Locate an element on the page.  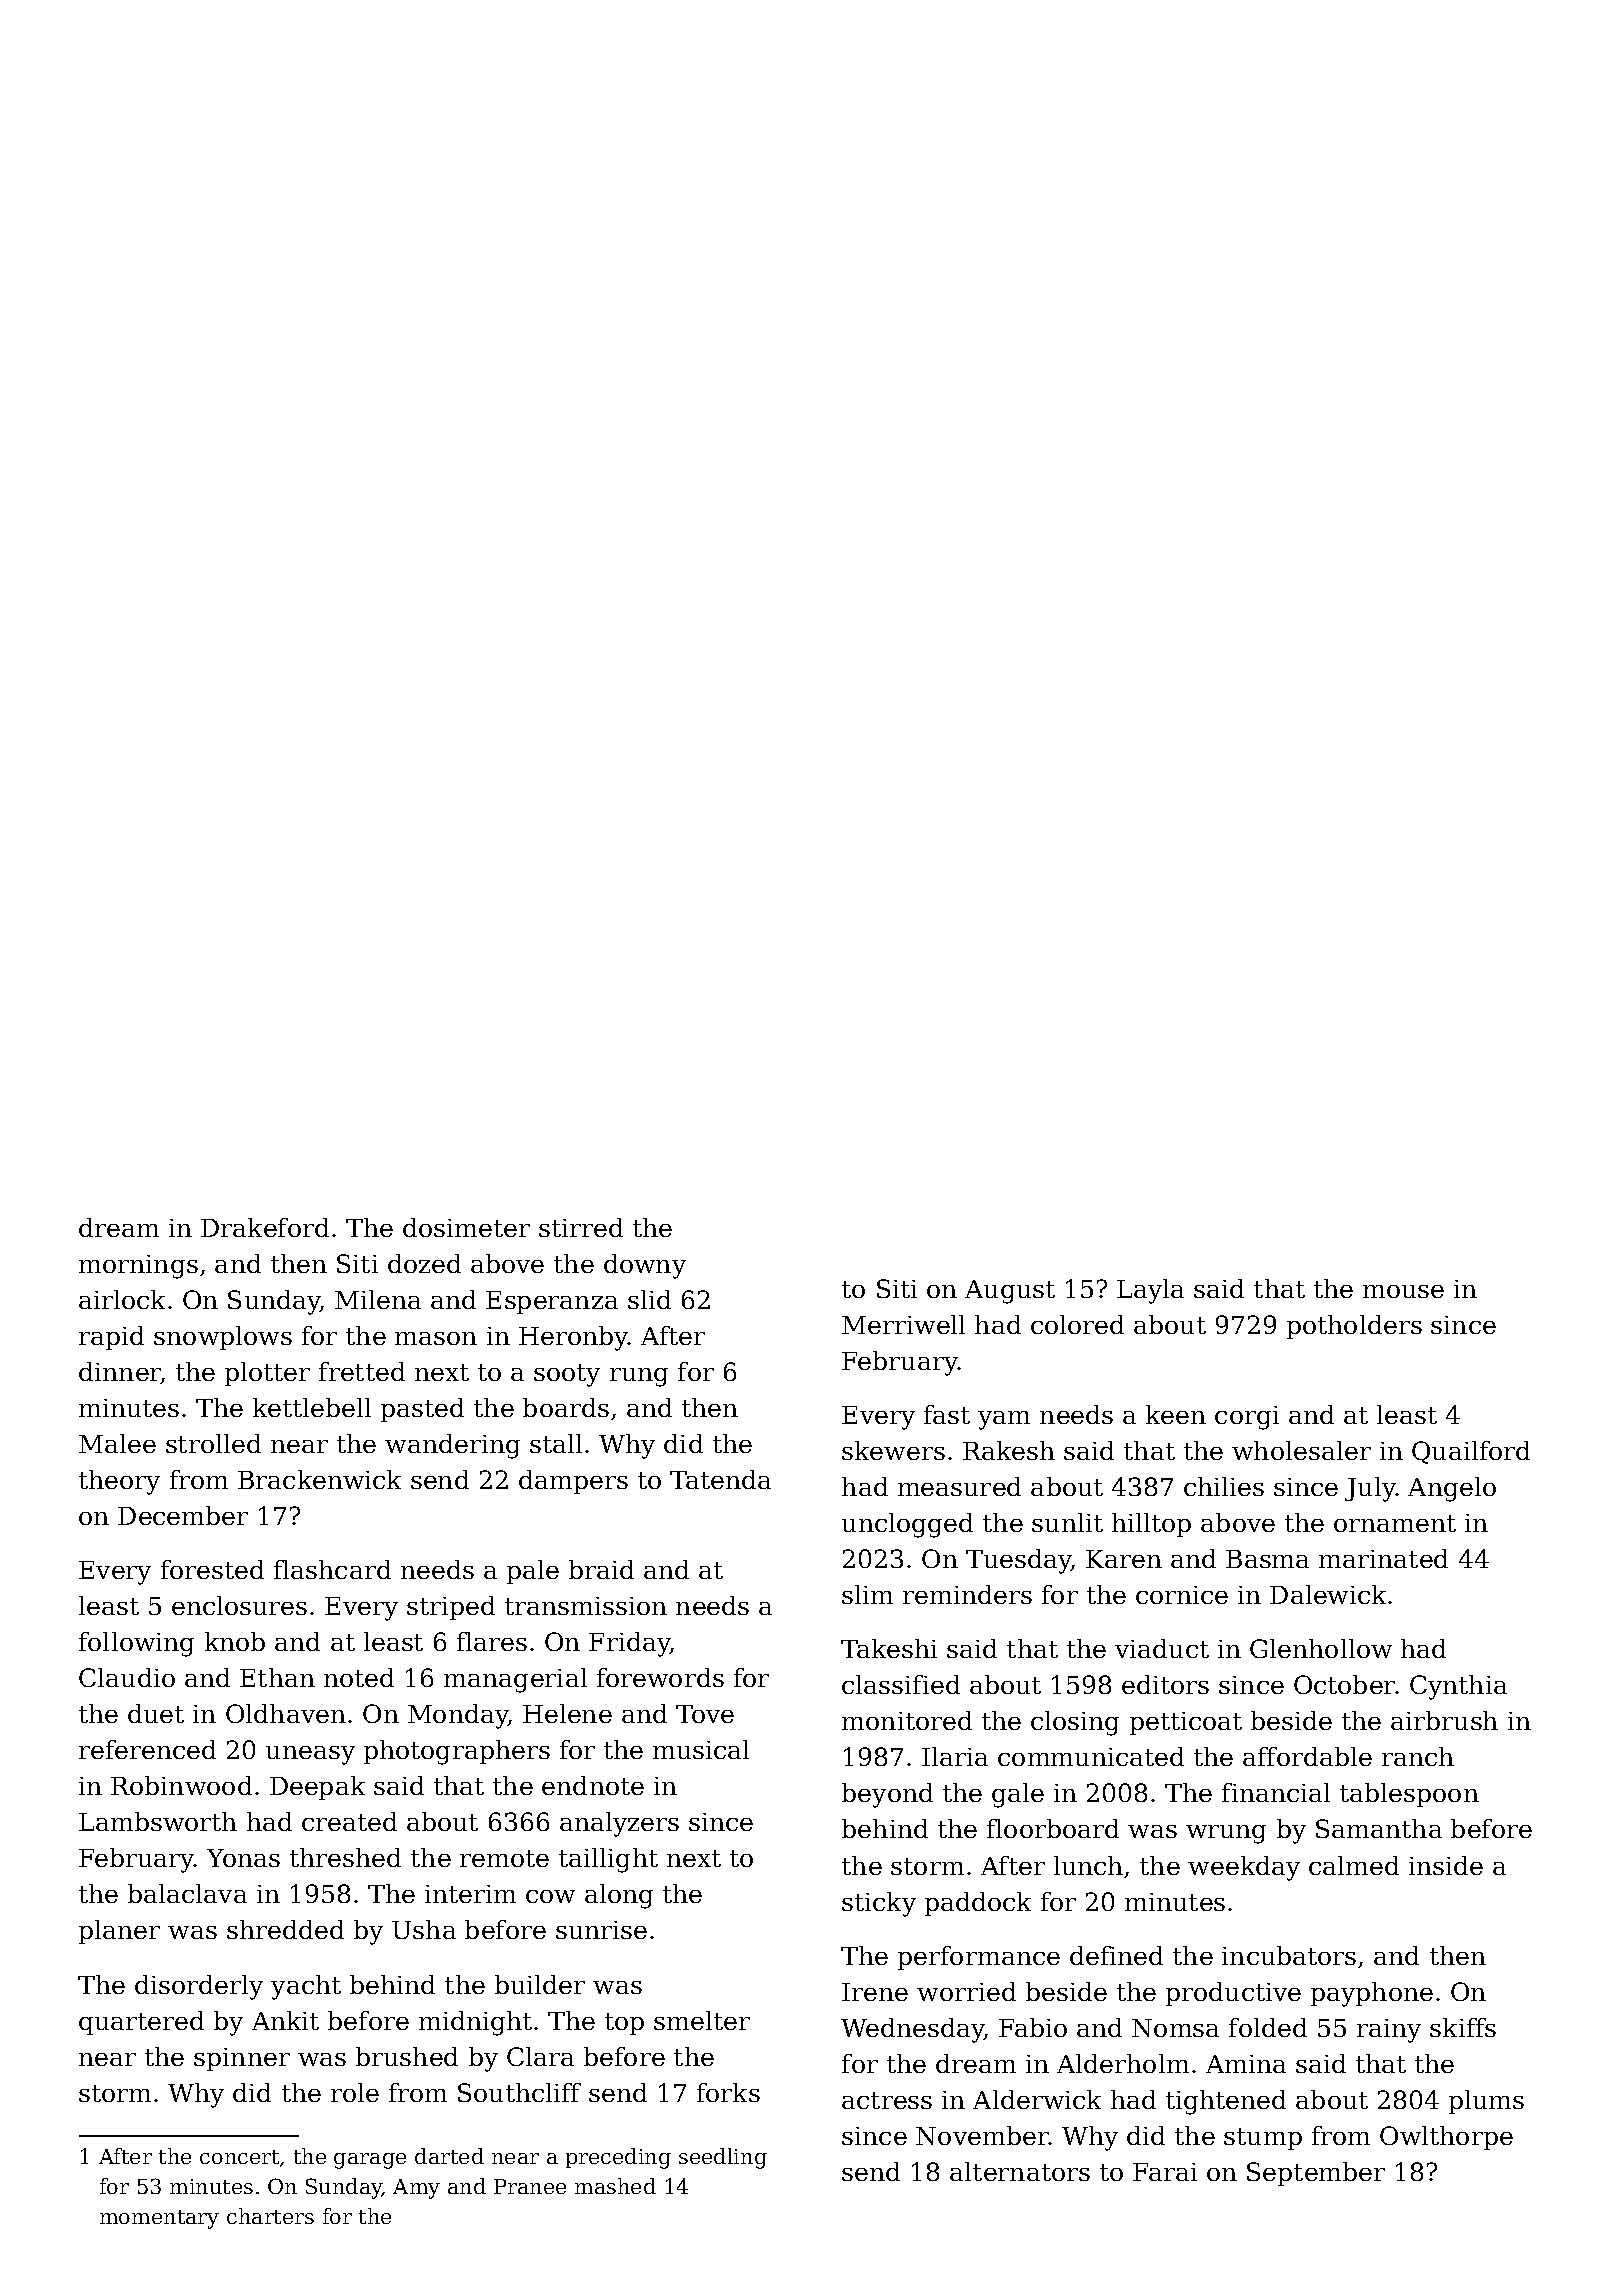
airlock is located at coordinates (122, 1299).
